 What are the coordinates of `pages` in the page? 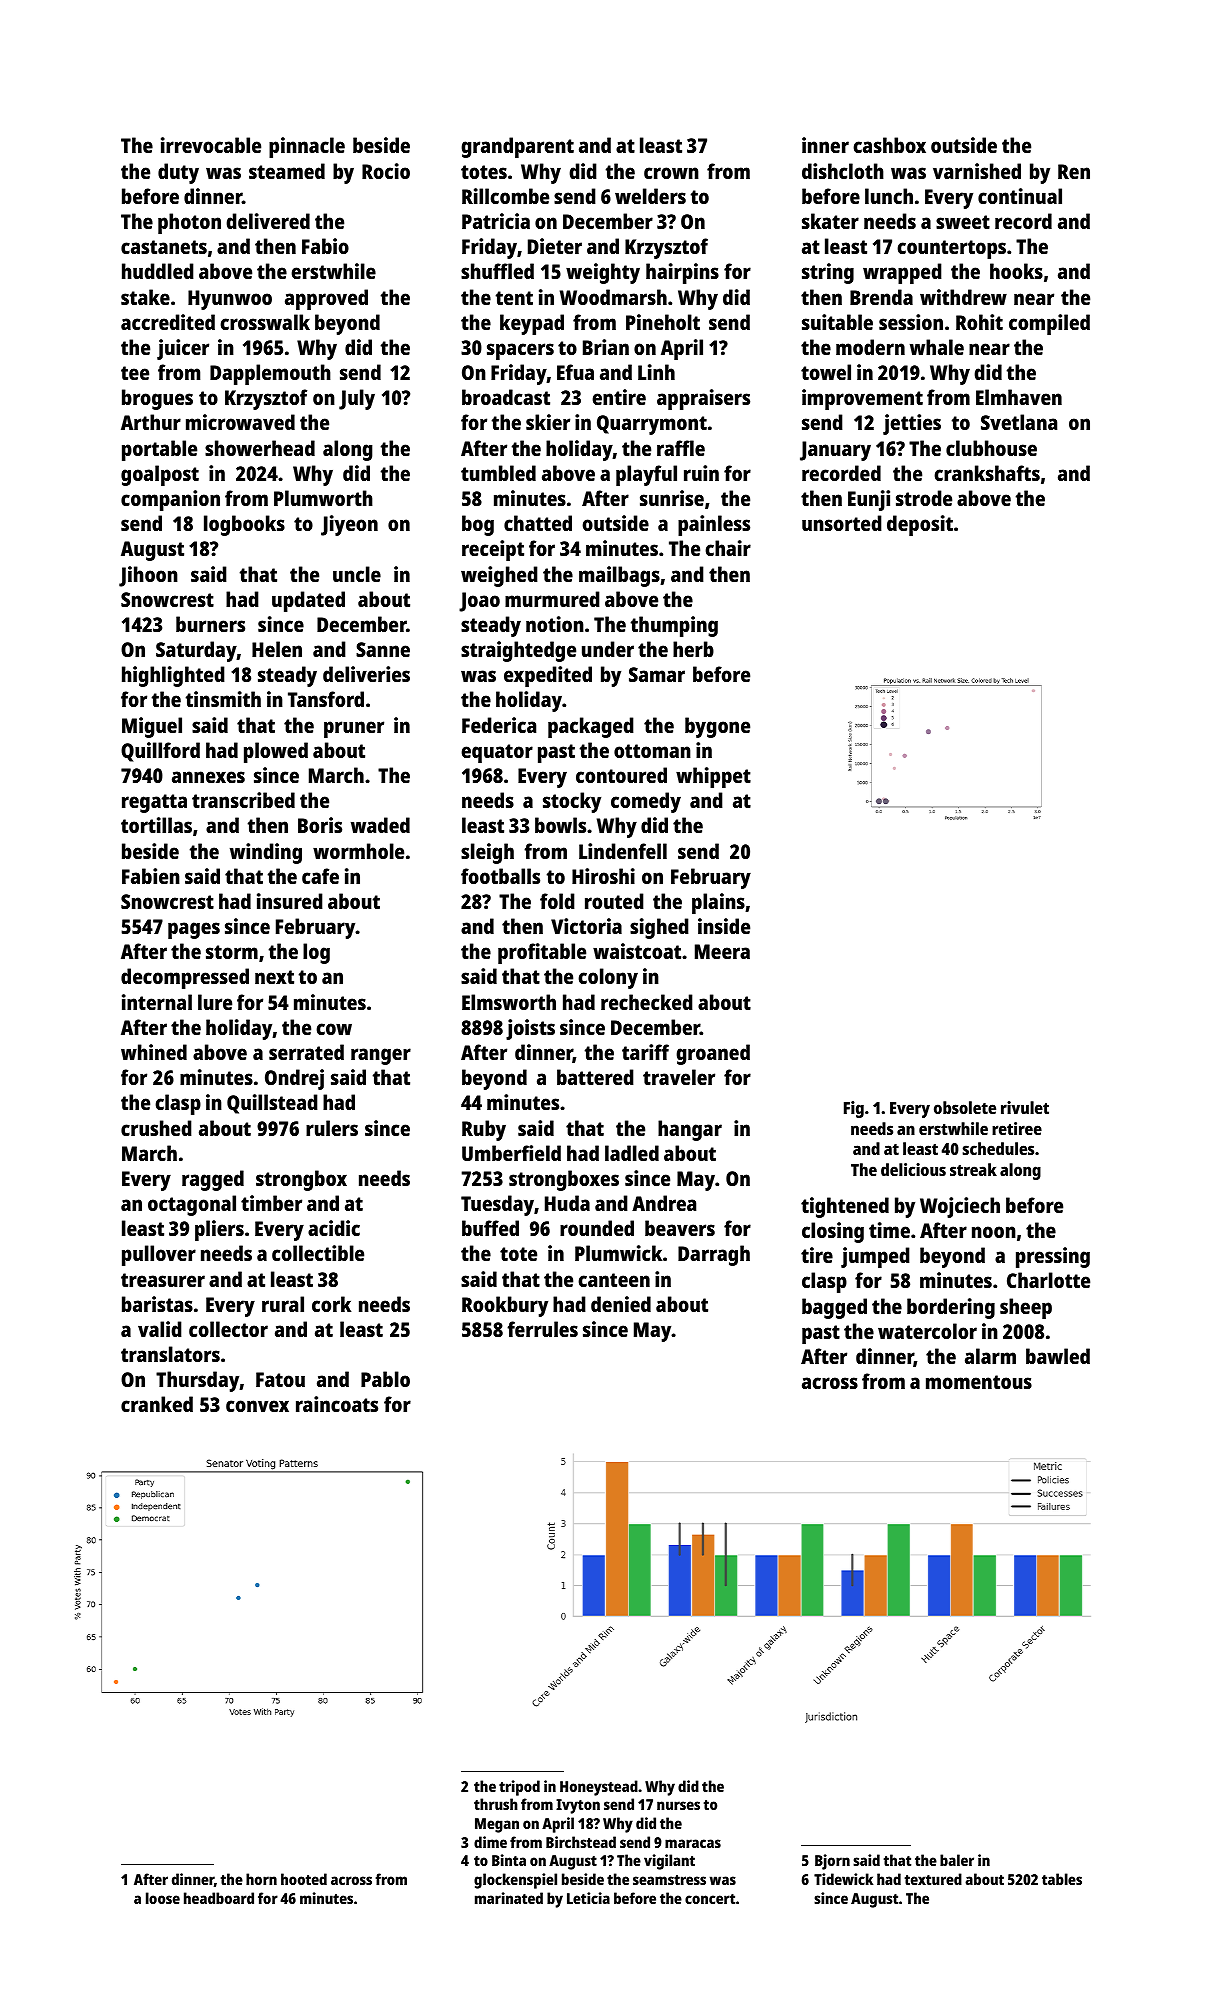 It's located at (194, 930).
